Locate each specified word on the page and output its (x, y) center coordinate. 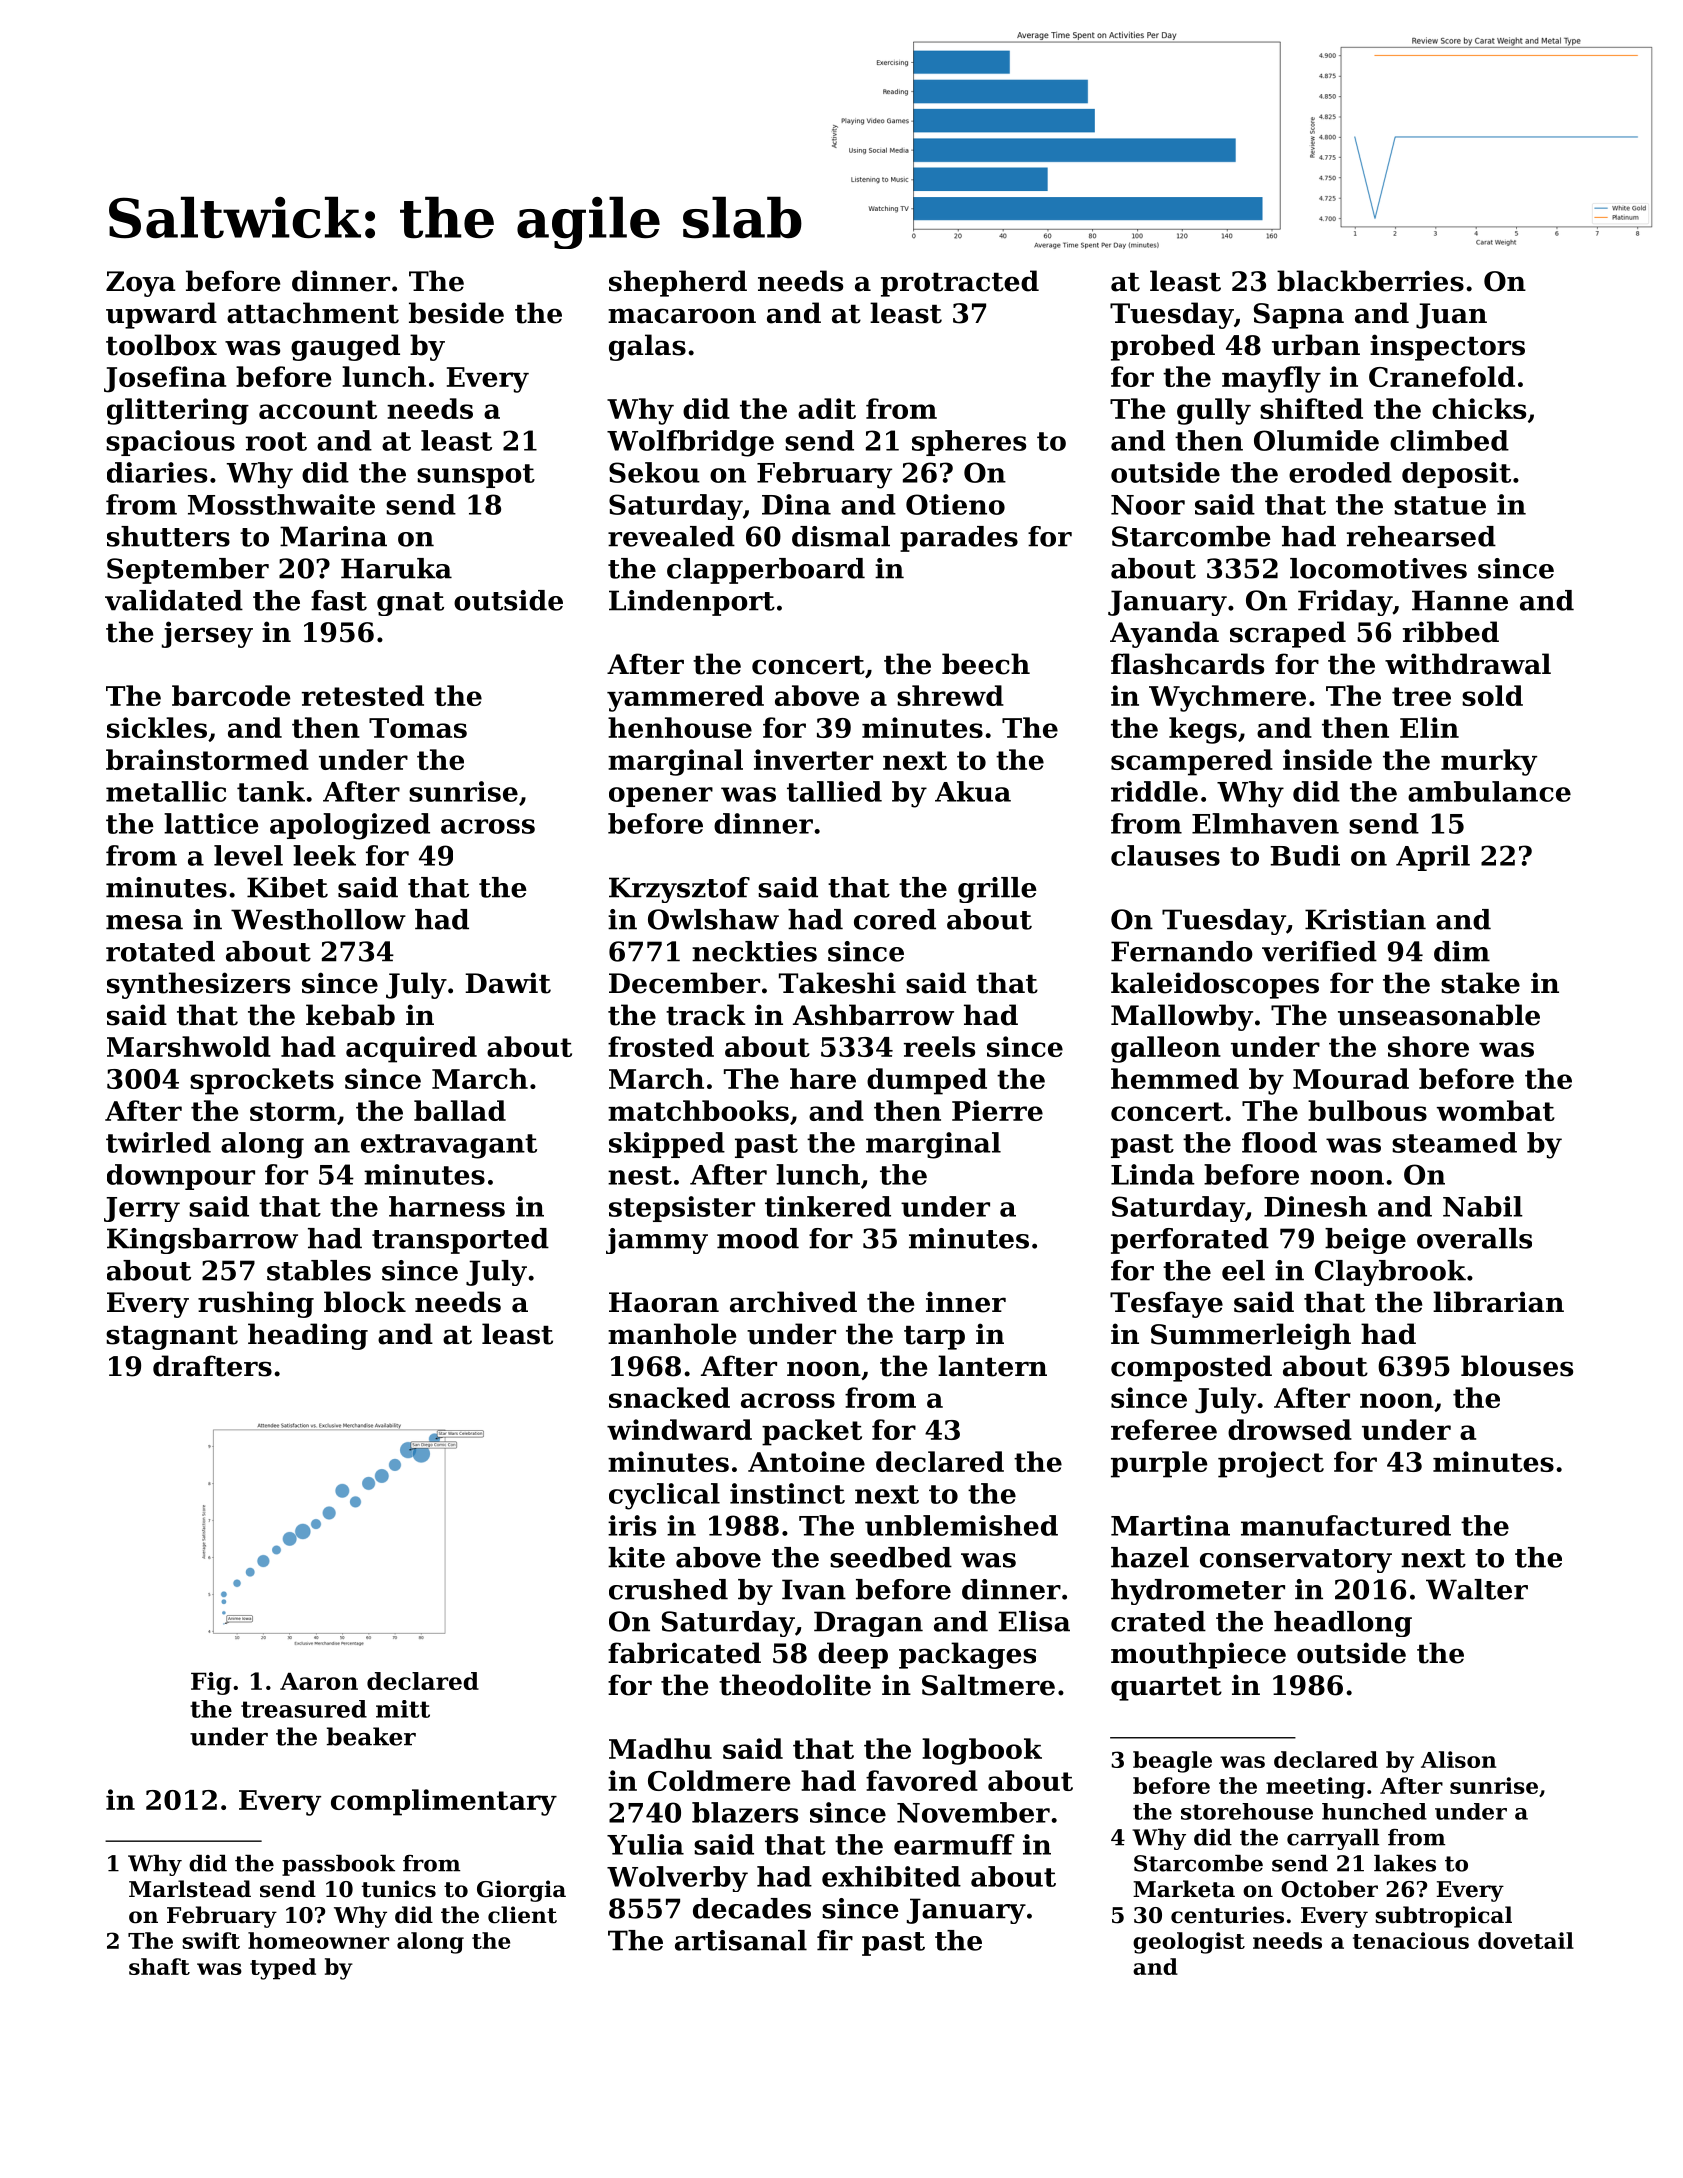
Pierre (997, 1110)
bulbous (1367, 1110)
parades (959, 539)
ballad (460, 1110)
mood (758, 1238)
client (522, 1915)
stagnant (172, 1338)
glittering (178, 411)
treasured (304, 1709)
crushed (668, 1589)
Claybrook (1390, 1273)
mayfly (1271, 379)
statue (1440, 505)
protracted (960, 283)
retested (363, 695)
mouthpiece (1198, 1655)
